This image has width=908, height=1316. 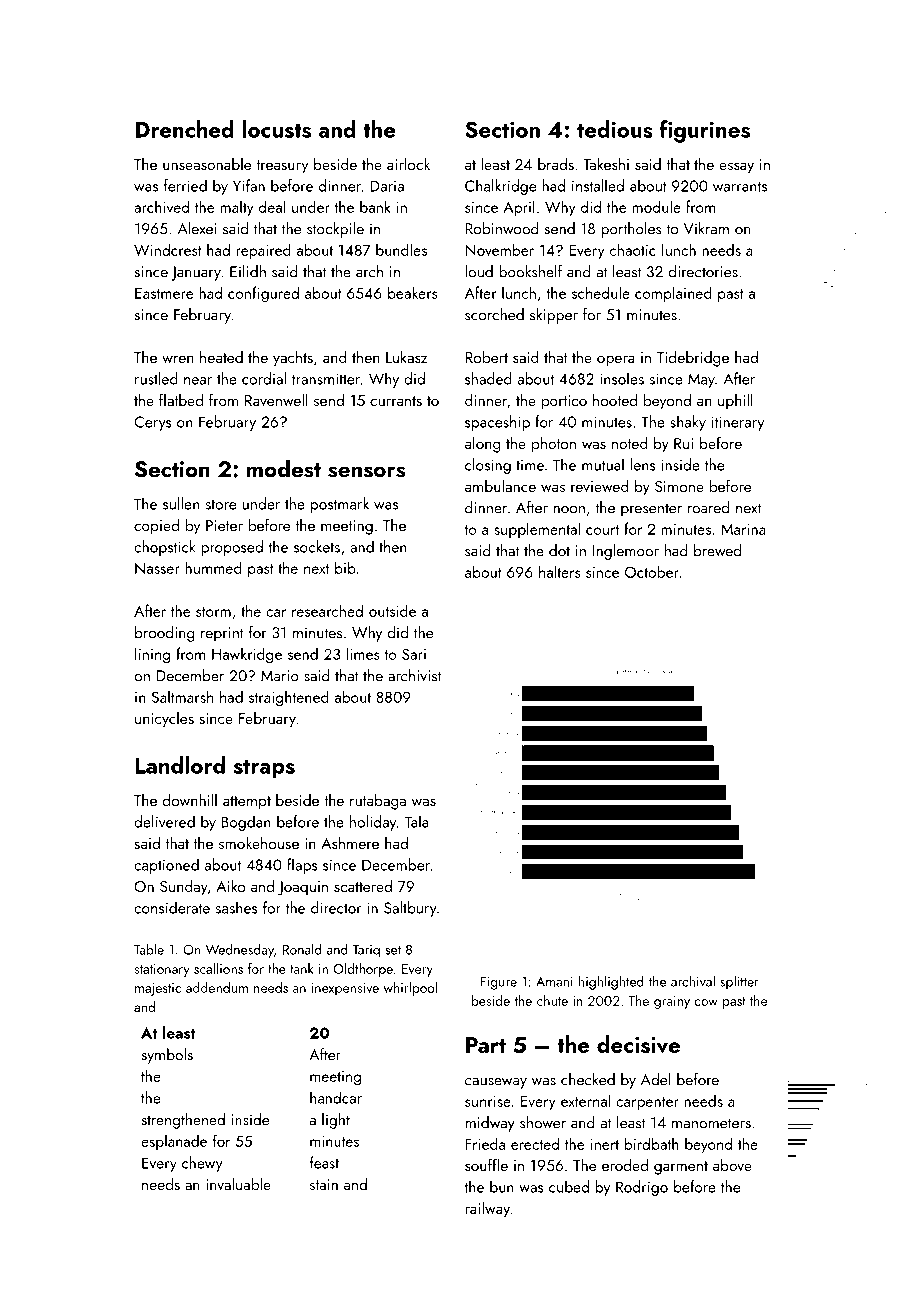 I want to click on Drenched, so click(x=184, y=129).
